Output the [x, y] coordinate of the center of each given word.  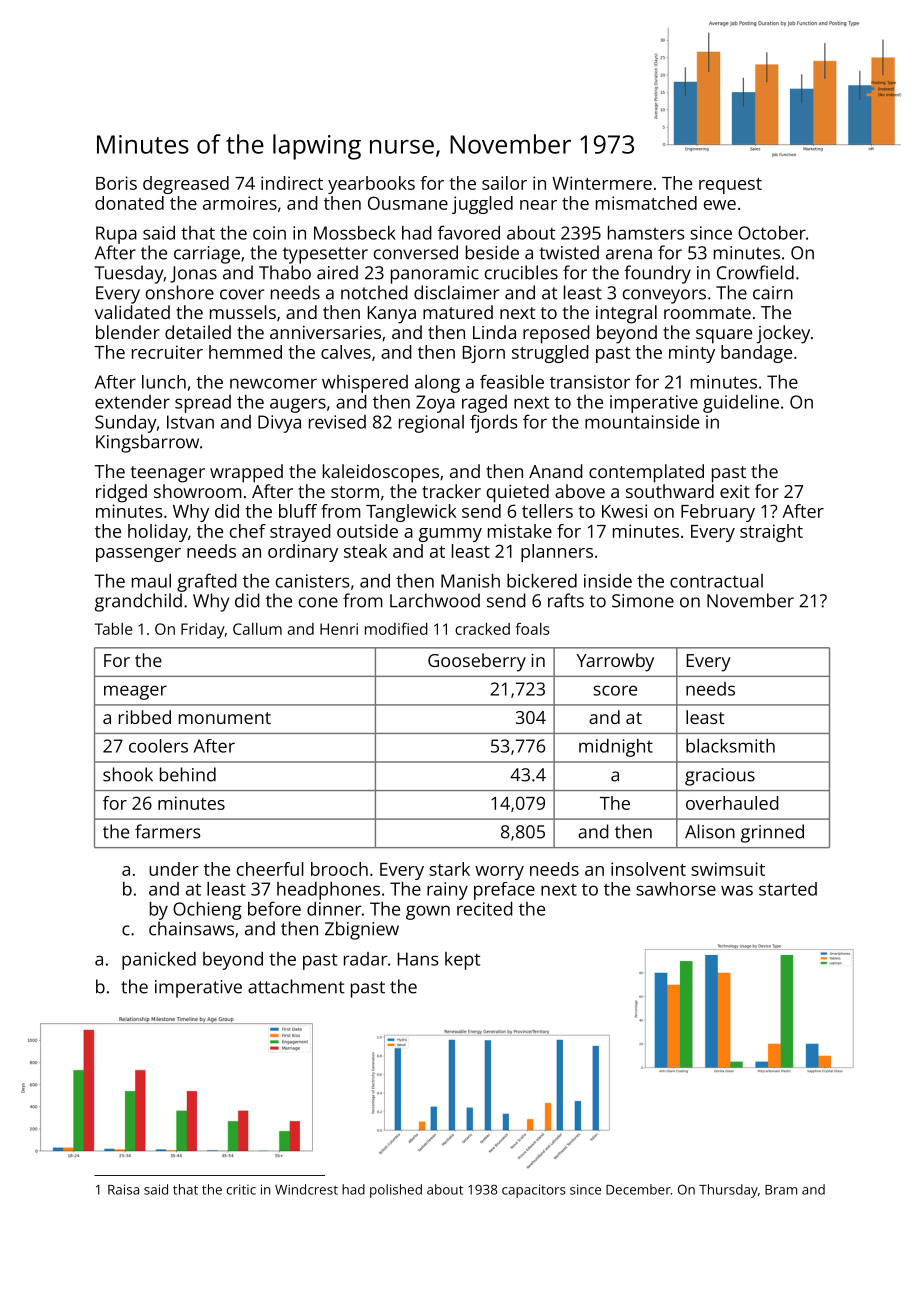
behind [188, 774]
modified [396, 629]
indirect [292, 183]
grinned [772, 833]
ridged [121, 493]
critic [241, 1189]
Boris [116, 183]
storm [355, 492]
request [730, 186]
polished [396, 1191]
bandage [756, 354]
